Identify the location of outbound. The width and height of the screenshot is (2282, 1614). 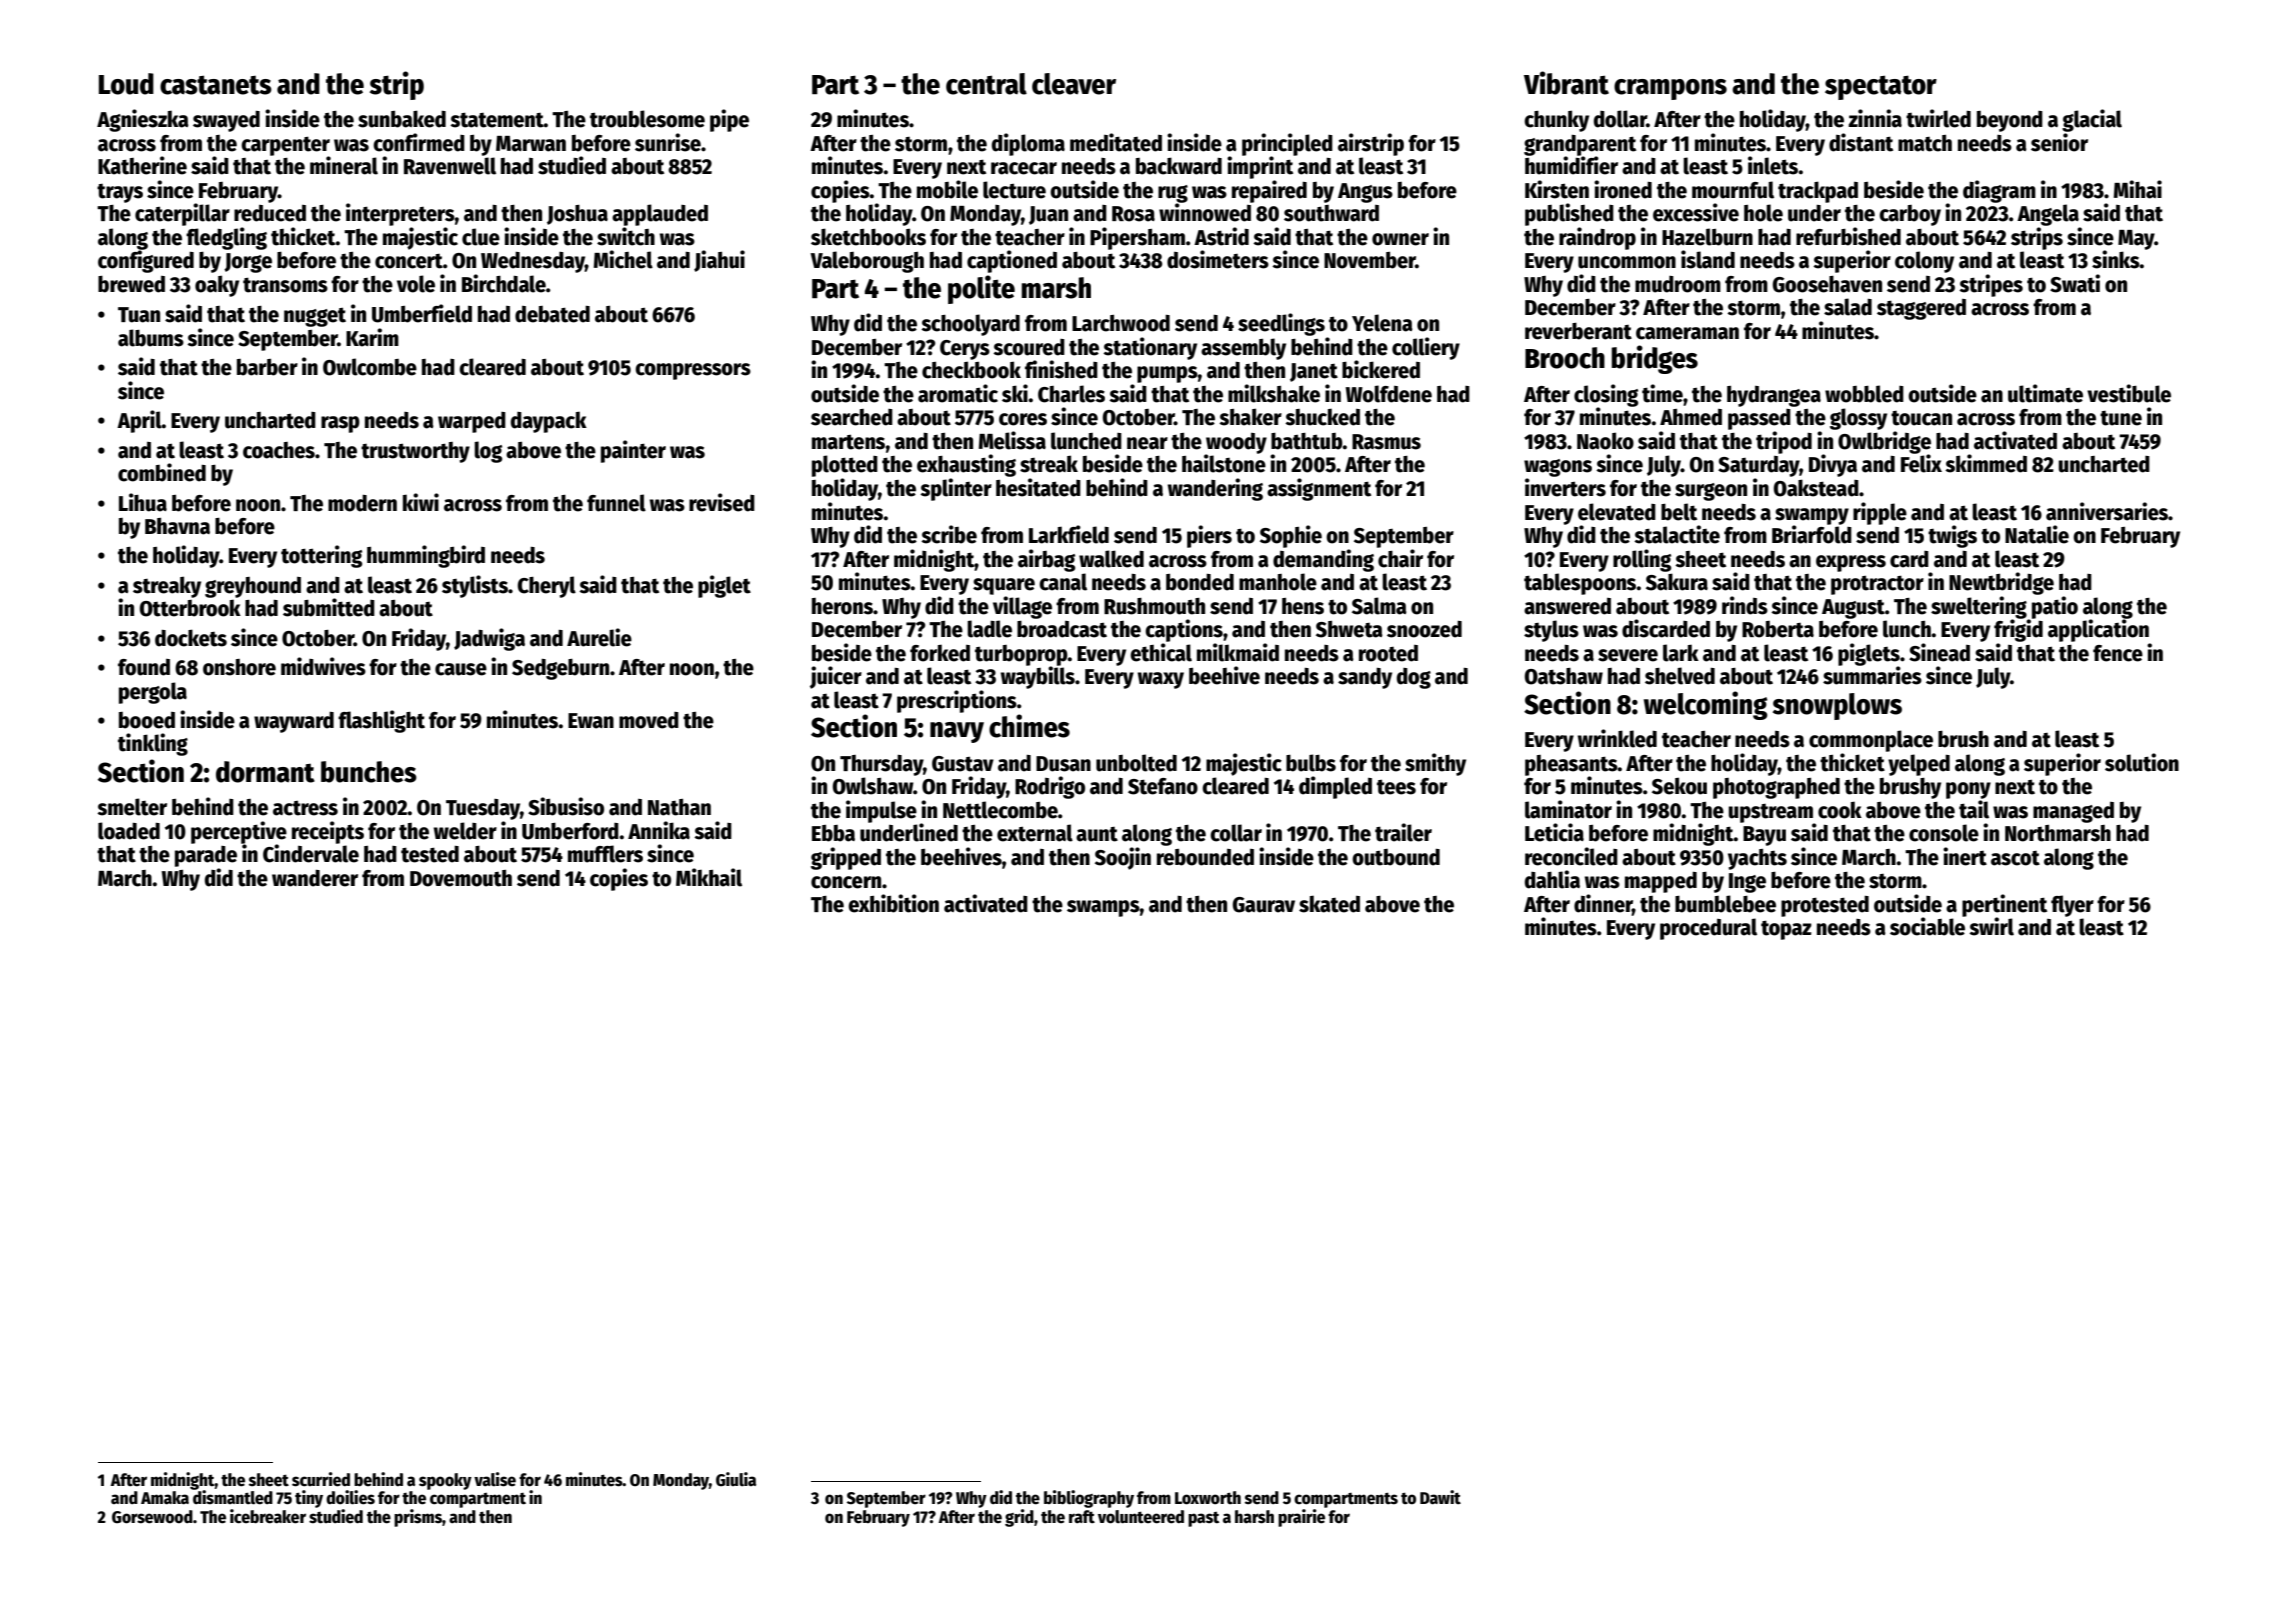
(1396, 857).
